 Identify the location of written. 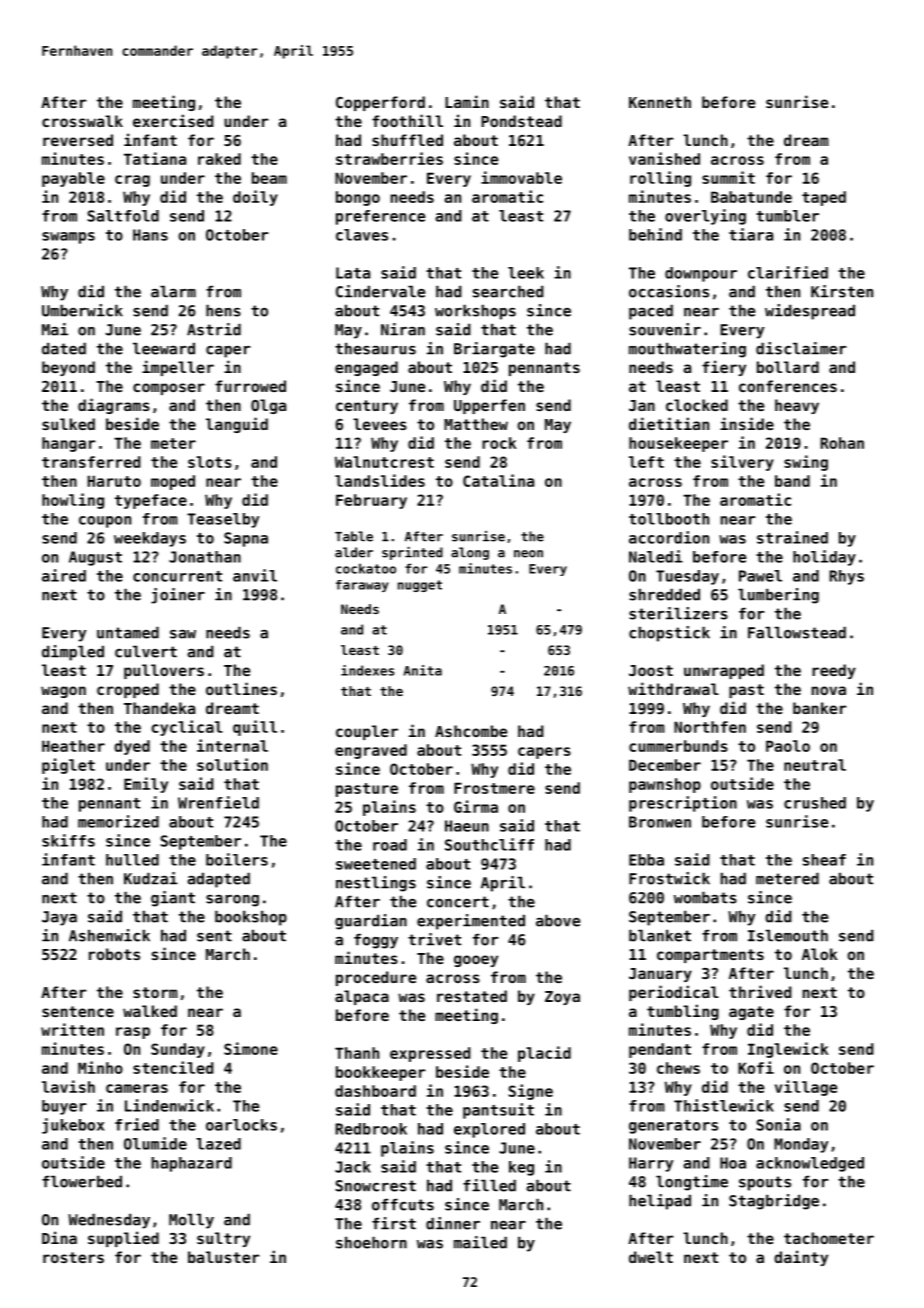
(72, 1029).
